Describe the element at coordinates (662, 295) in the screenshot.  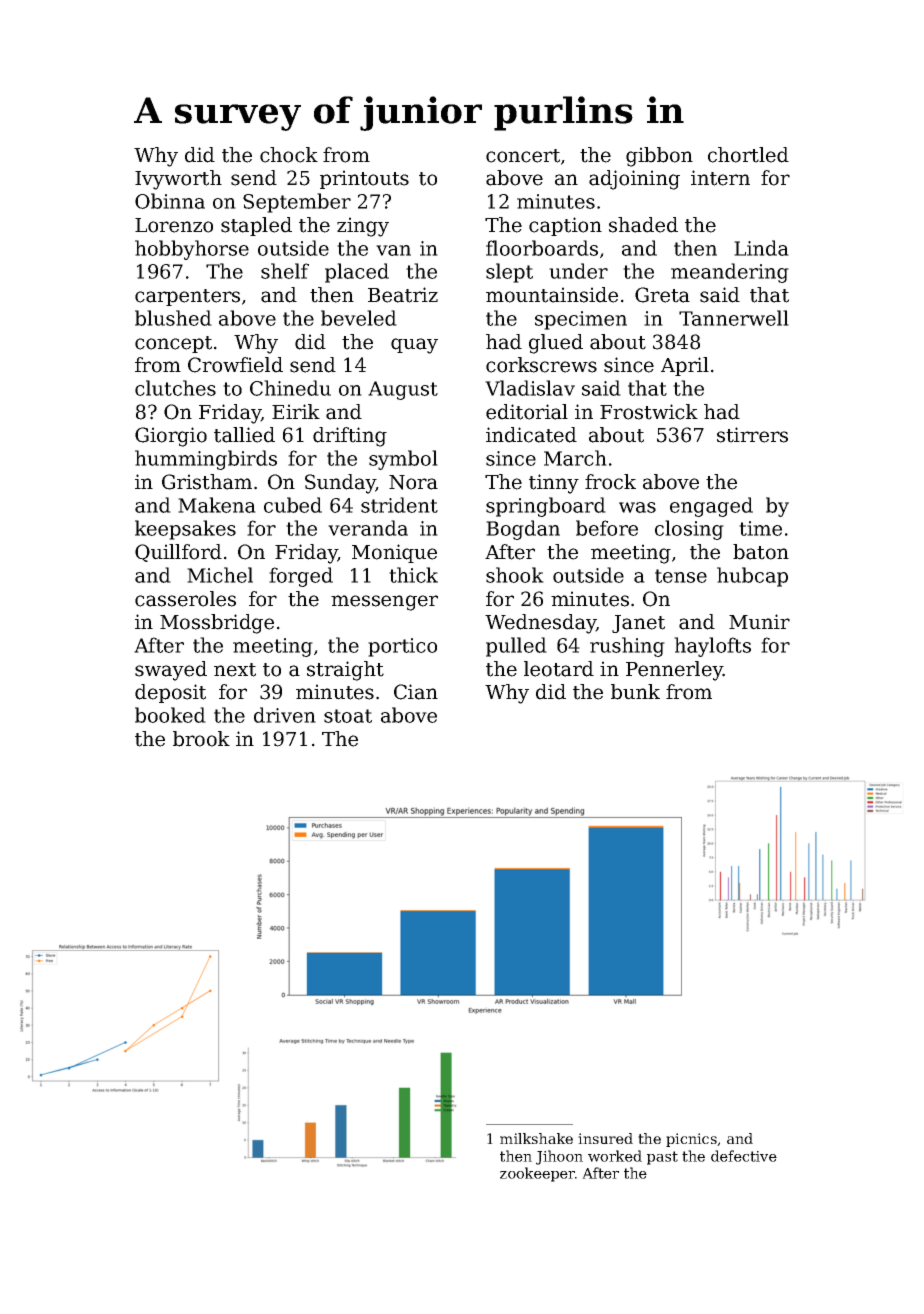
I see `Greta` at that location.
